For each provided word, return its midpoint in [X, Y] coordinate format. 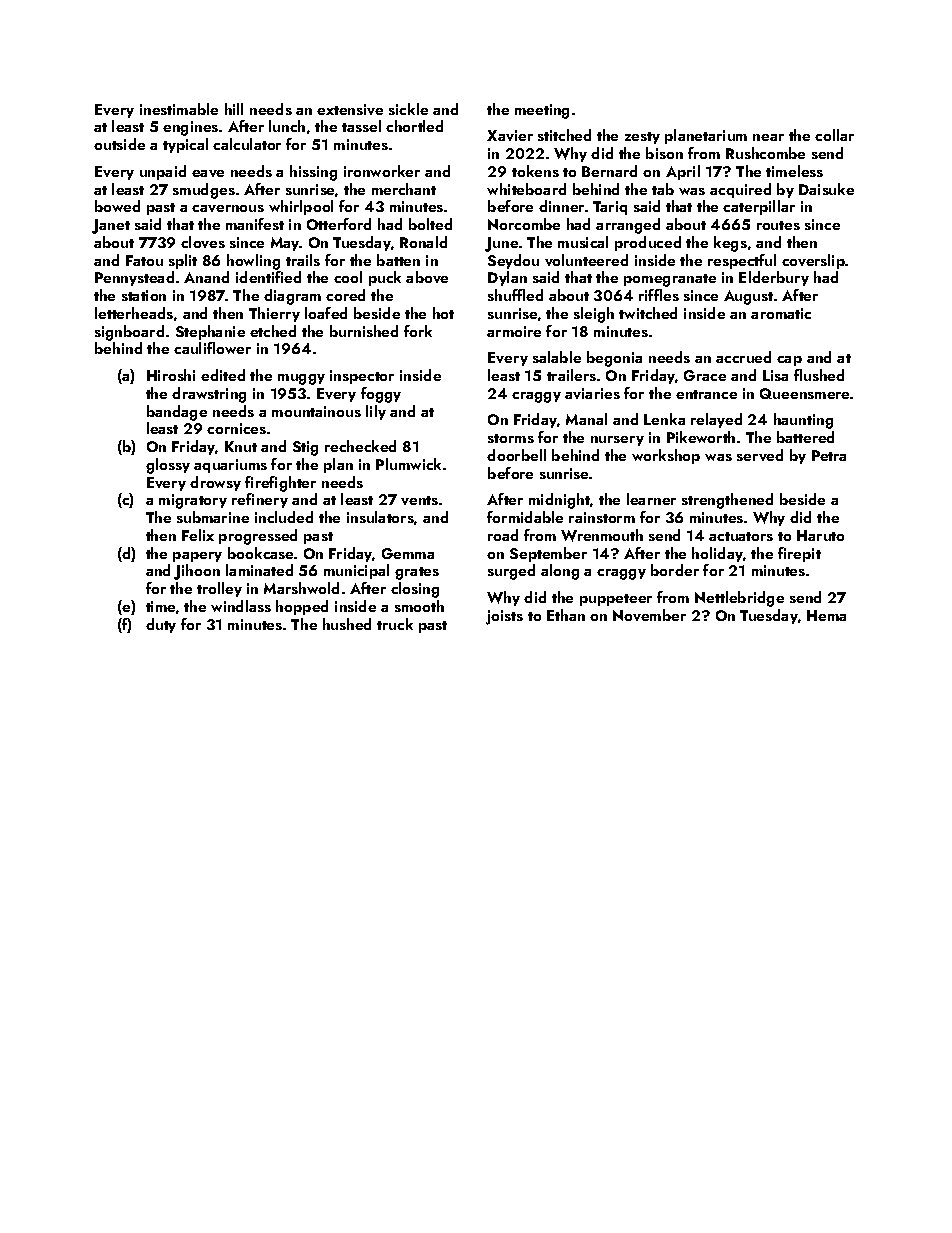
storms [511, 438]
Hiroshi [171, 375]
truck [395, 624]
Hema [826, 615]
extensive [350, 109]
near [768, 137]
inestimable [179, 109]
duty [161, 625]
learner [651, 499]
